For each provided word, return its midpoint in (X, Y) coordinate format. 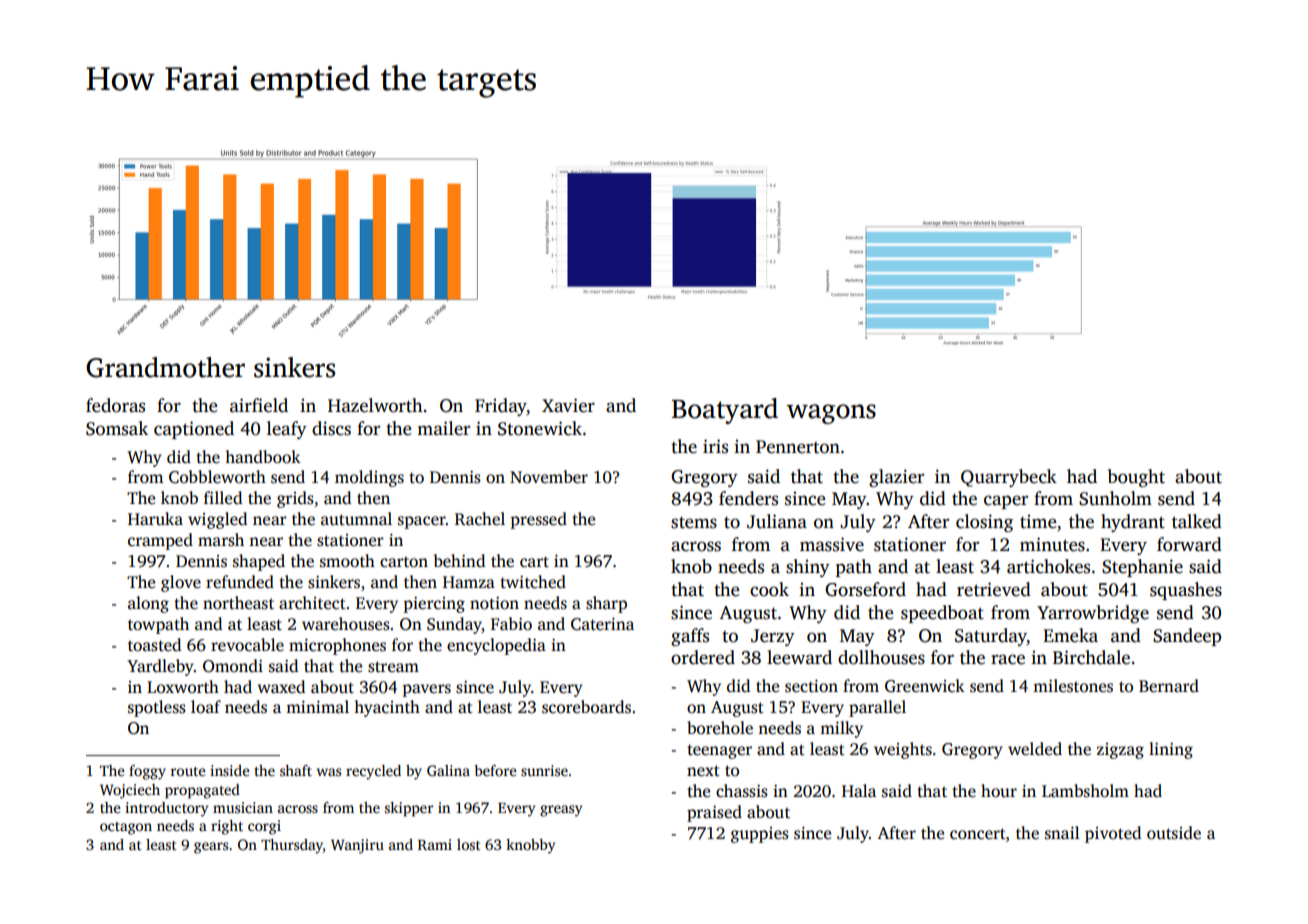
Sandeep (1187, 637)
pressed (539, 520)
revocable (247, 645)
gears (211, 848)
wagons (831, 414)
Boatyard (725, 411)
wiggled (217, 520)
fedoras (115, 405)
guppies (760, 835)
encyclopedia (496, 646)
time (1038, 521)
